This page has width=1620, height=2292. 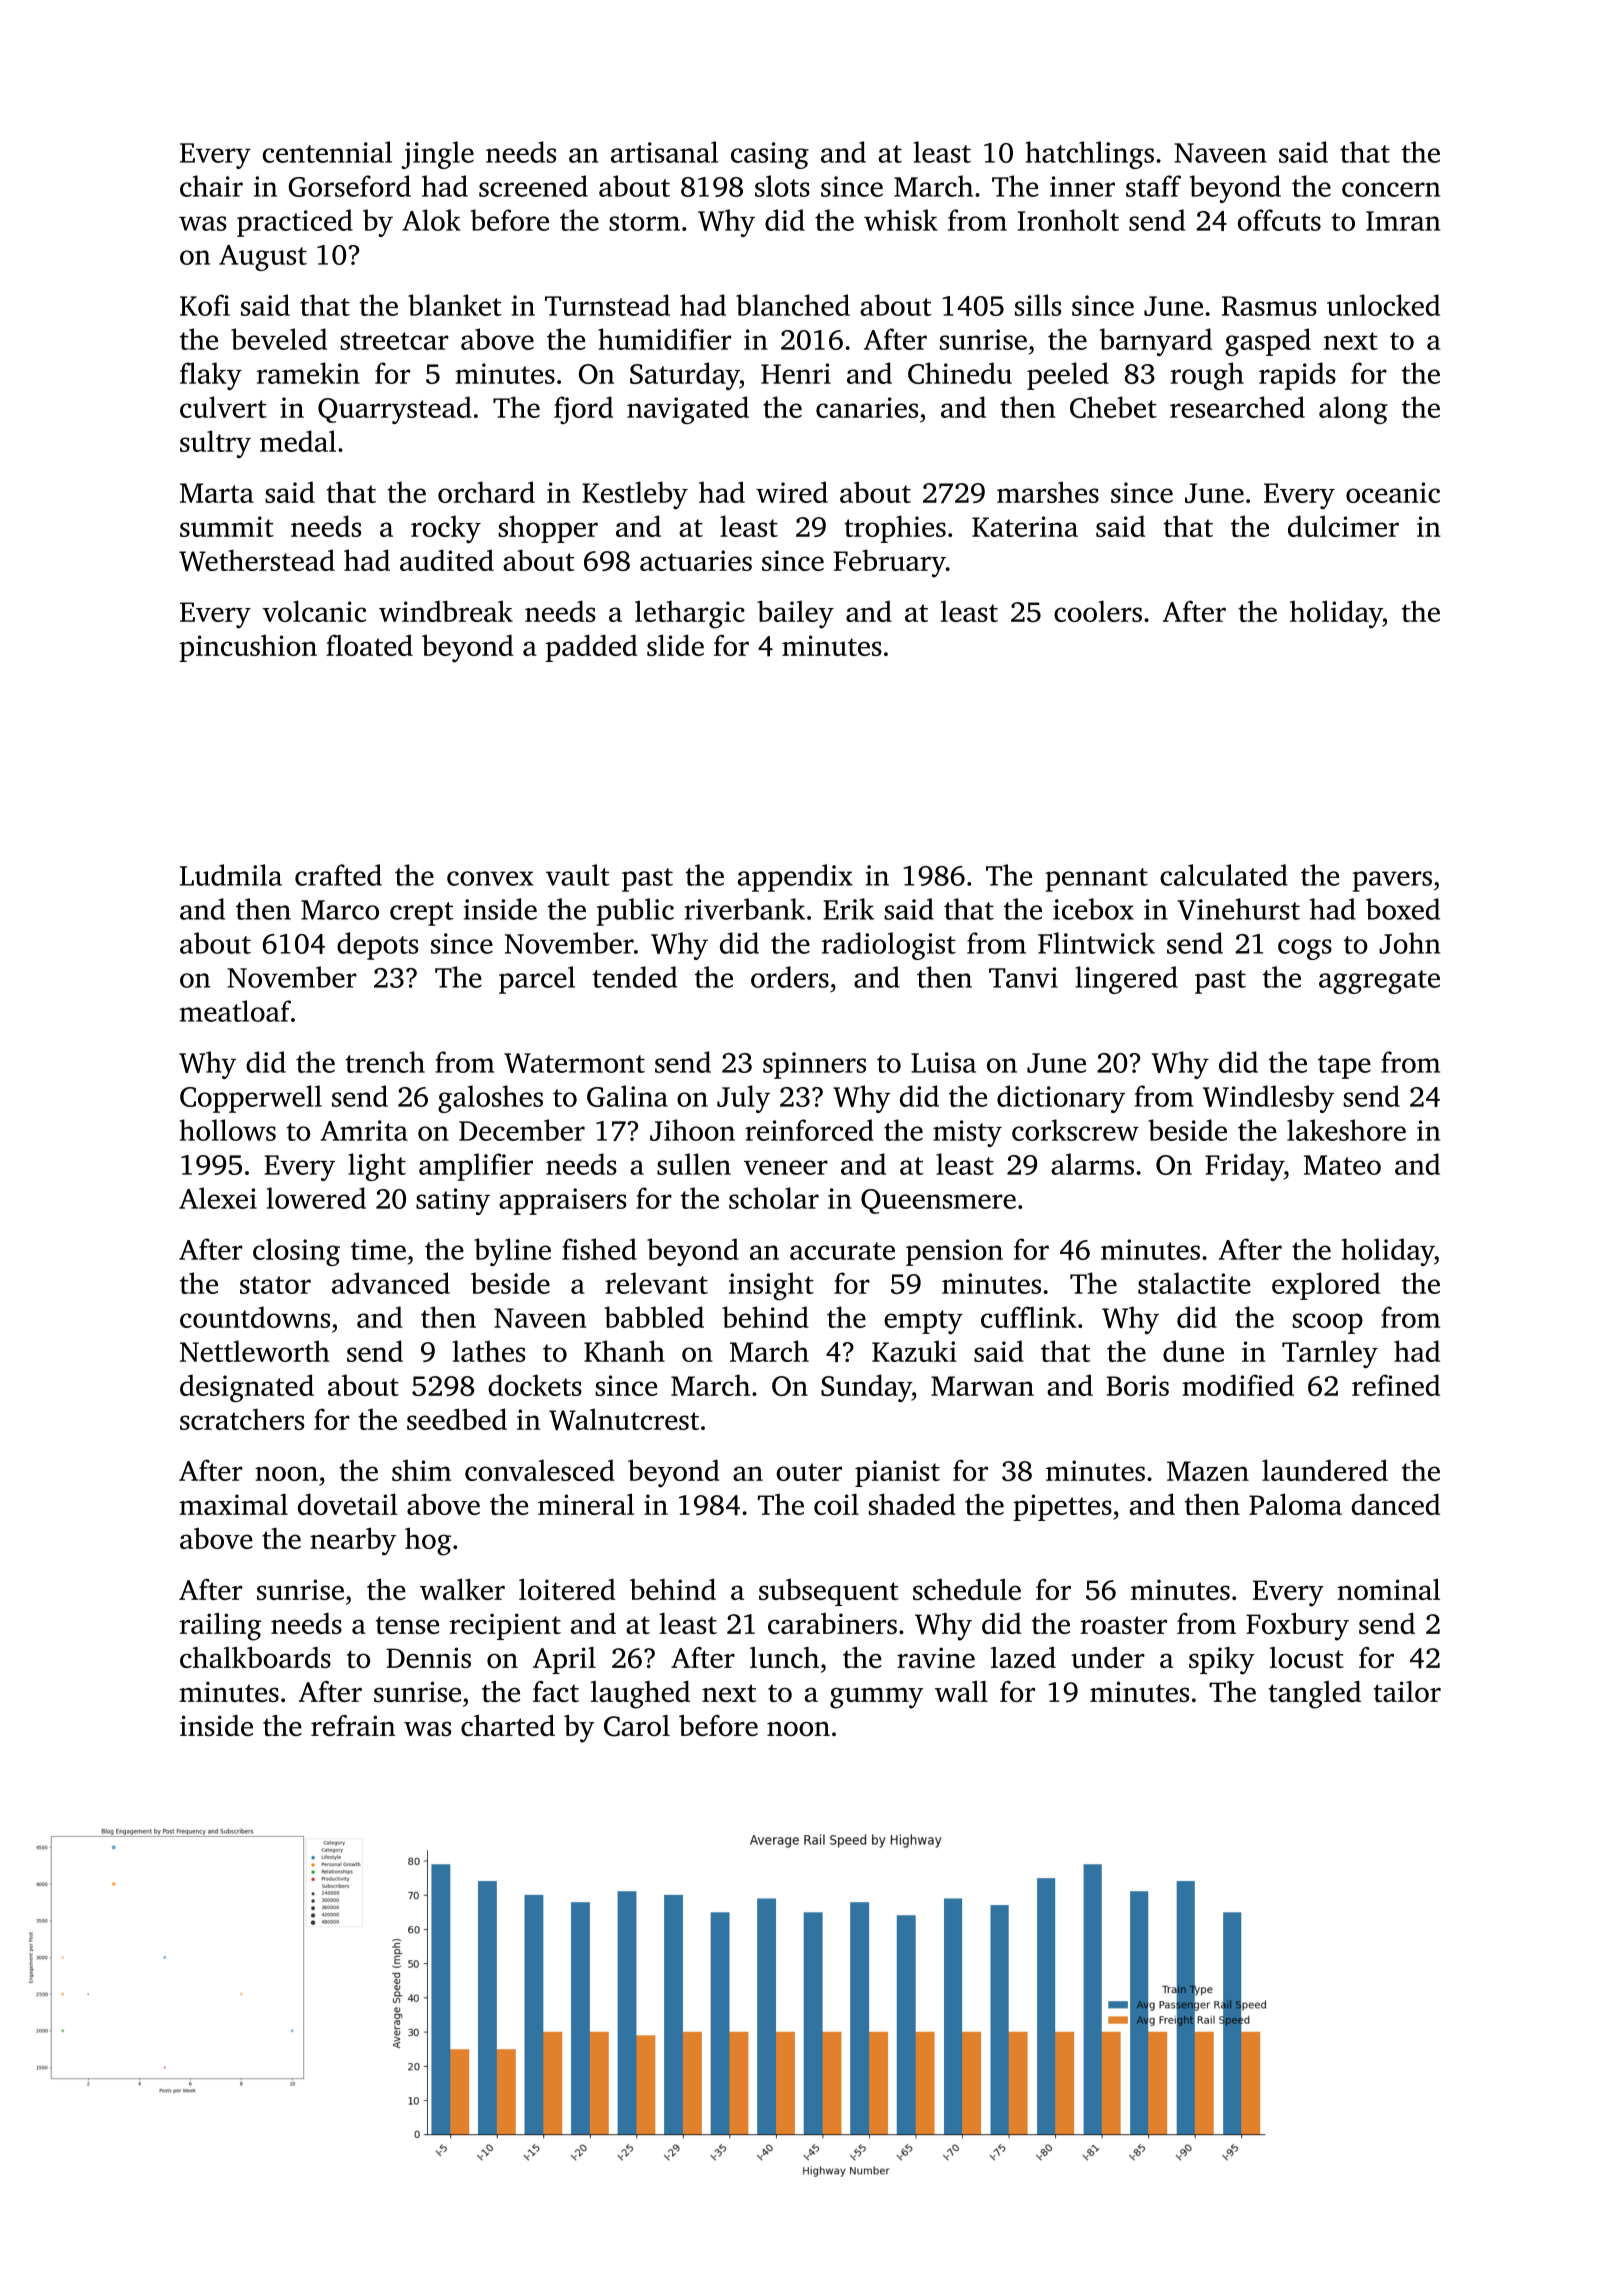 I want to click on aggregate, so click(x=1379, y=982).
